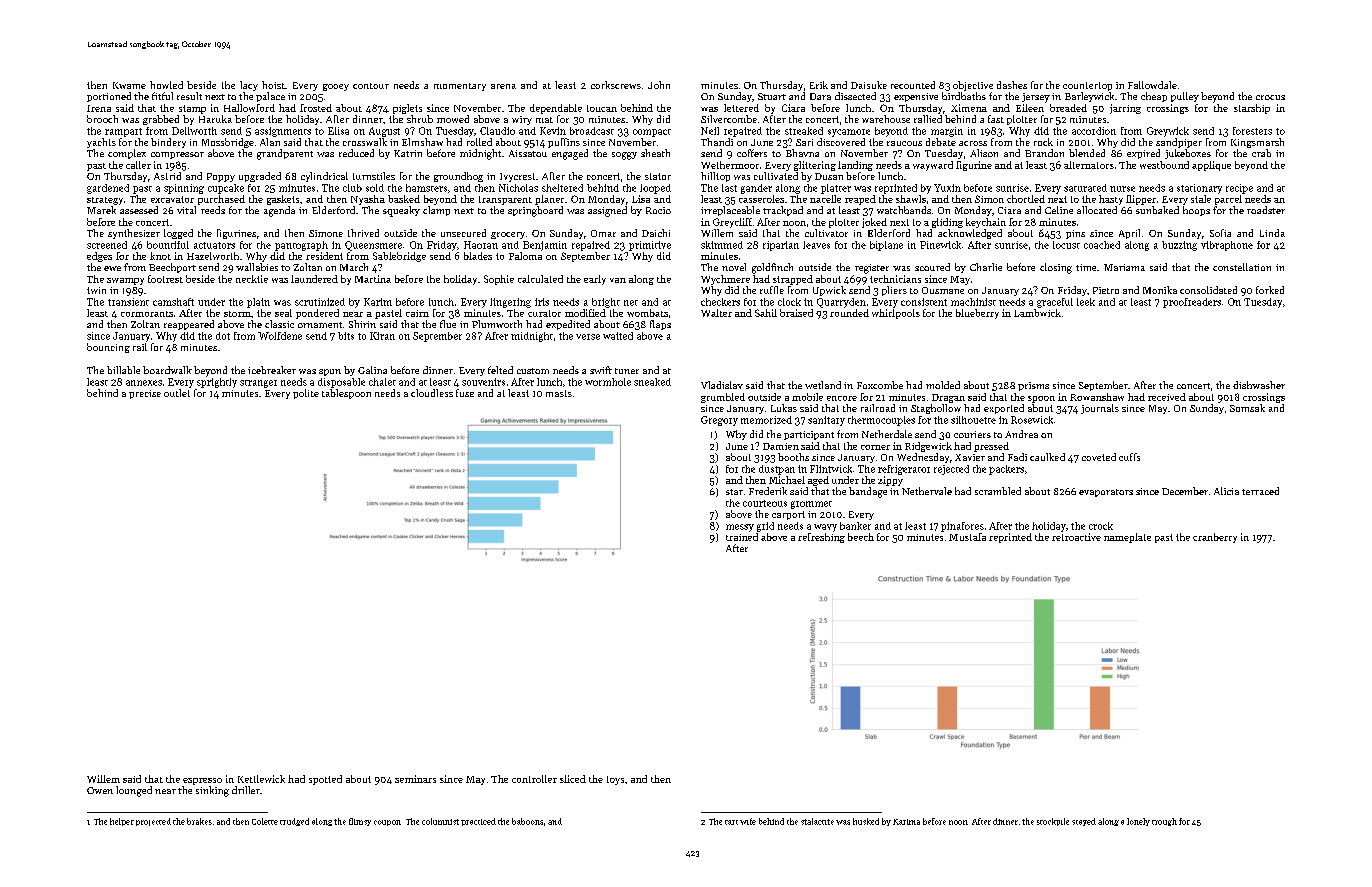  I want to click on leek, so click(1086, 302).
